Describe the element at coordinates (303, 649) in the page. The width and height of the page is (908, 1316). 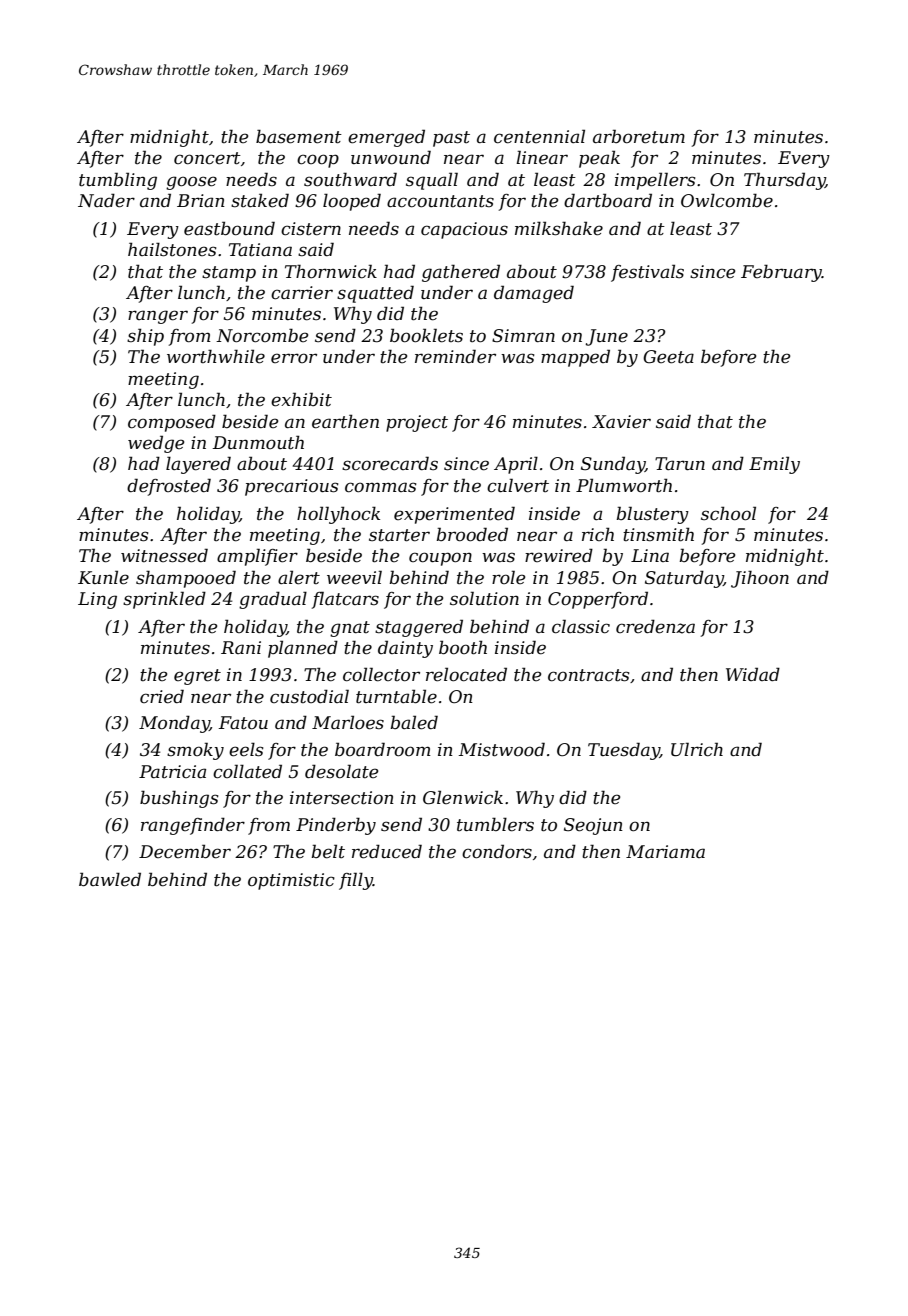
I see `planned` at that location.
